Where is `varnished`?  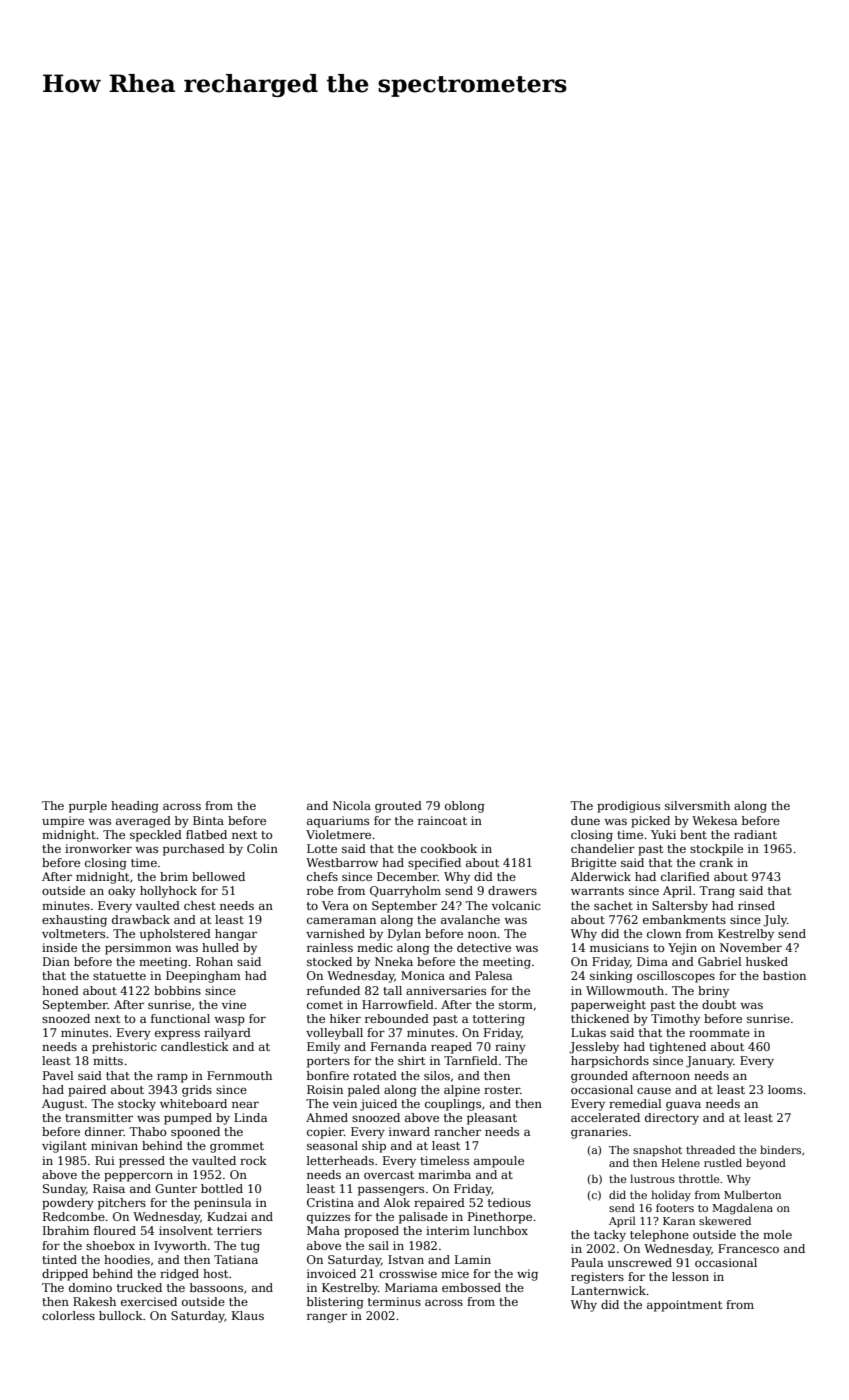
varnished is located at coordinates (335, 933).
